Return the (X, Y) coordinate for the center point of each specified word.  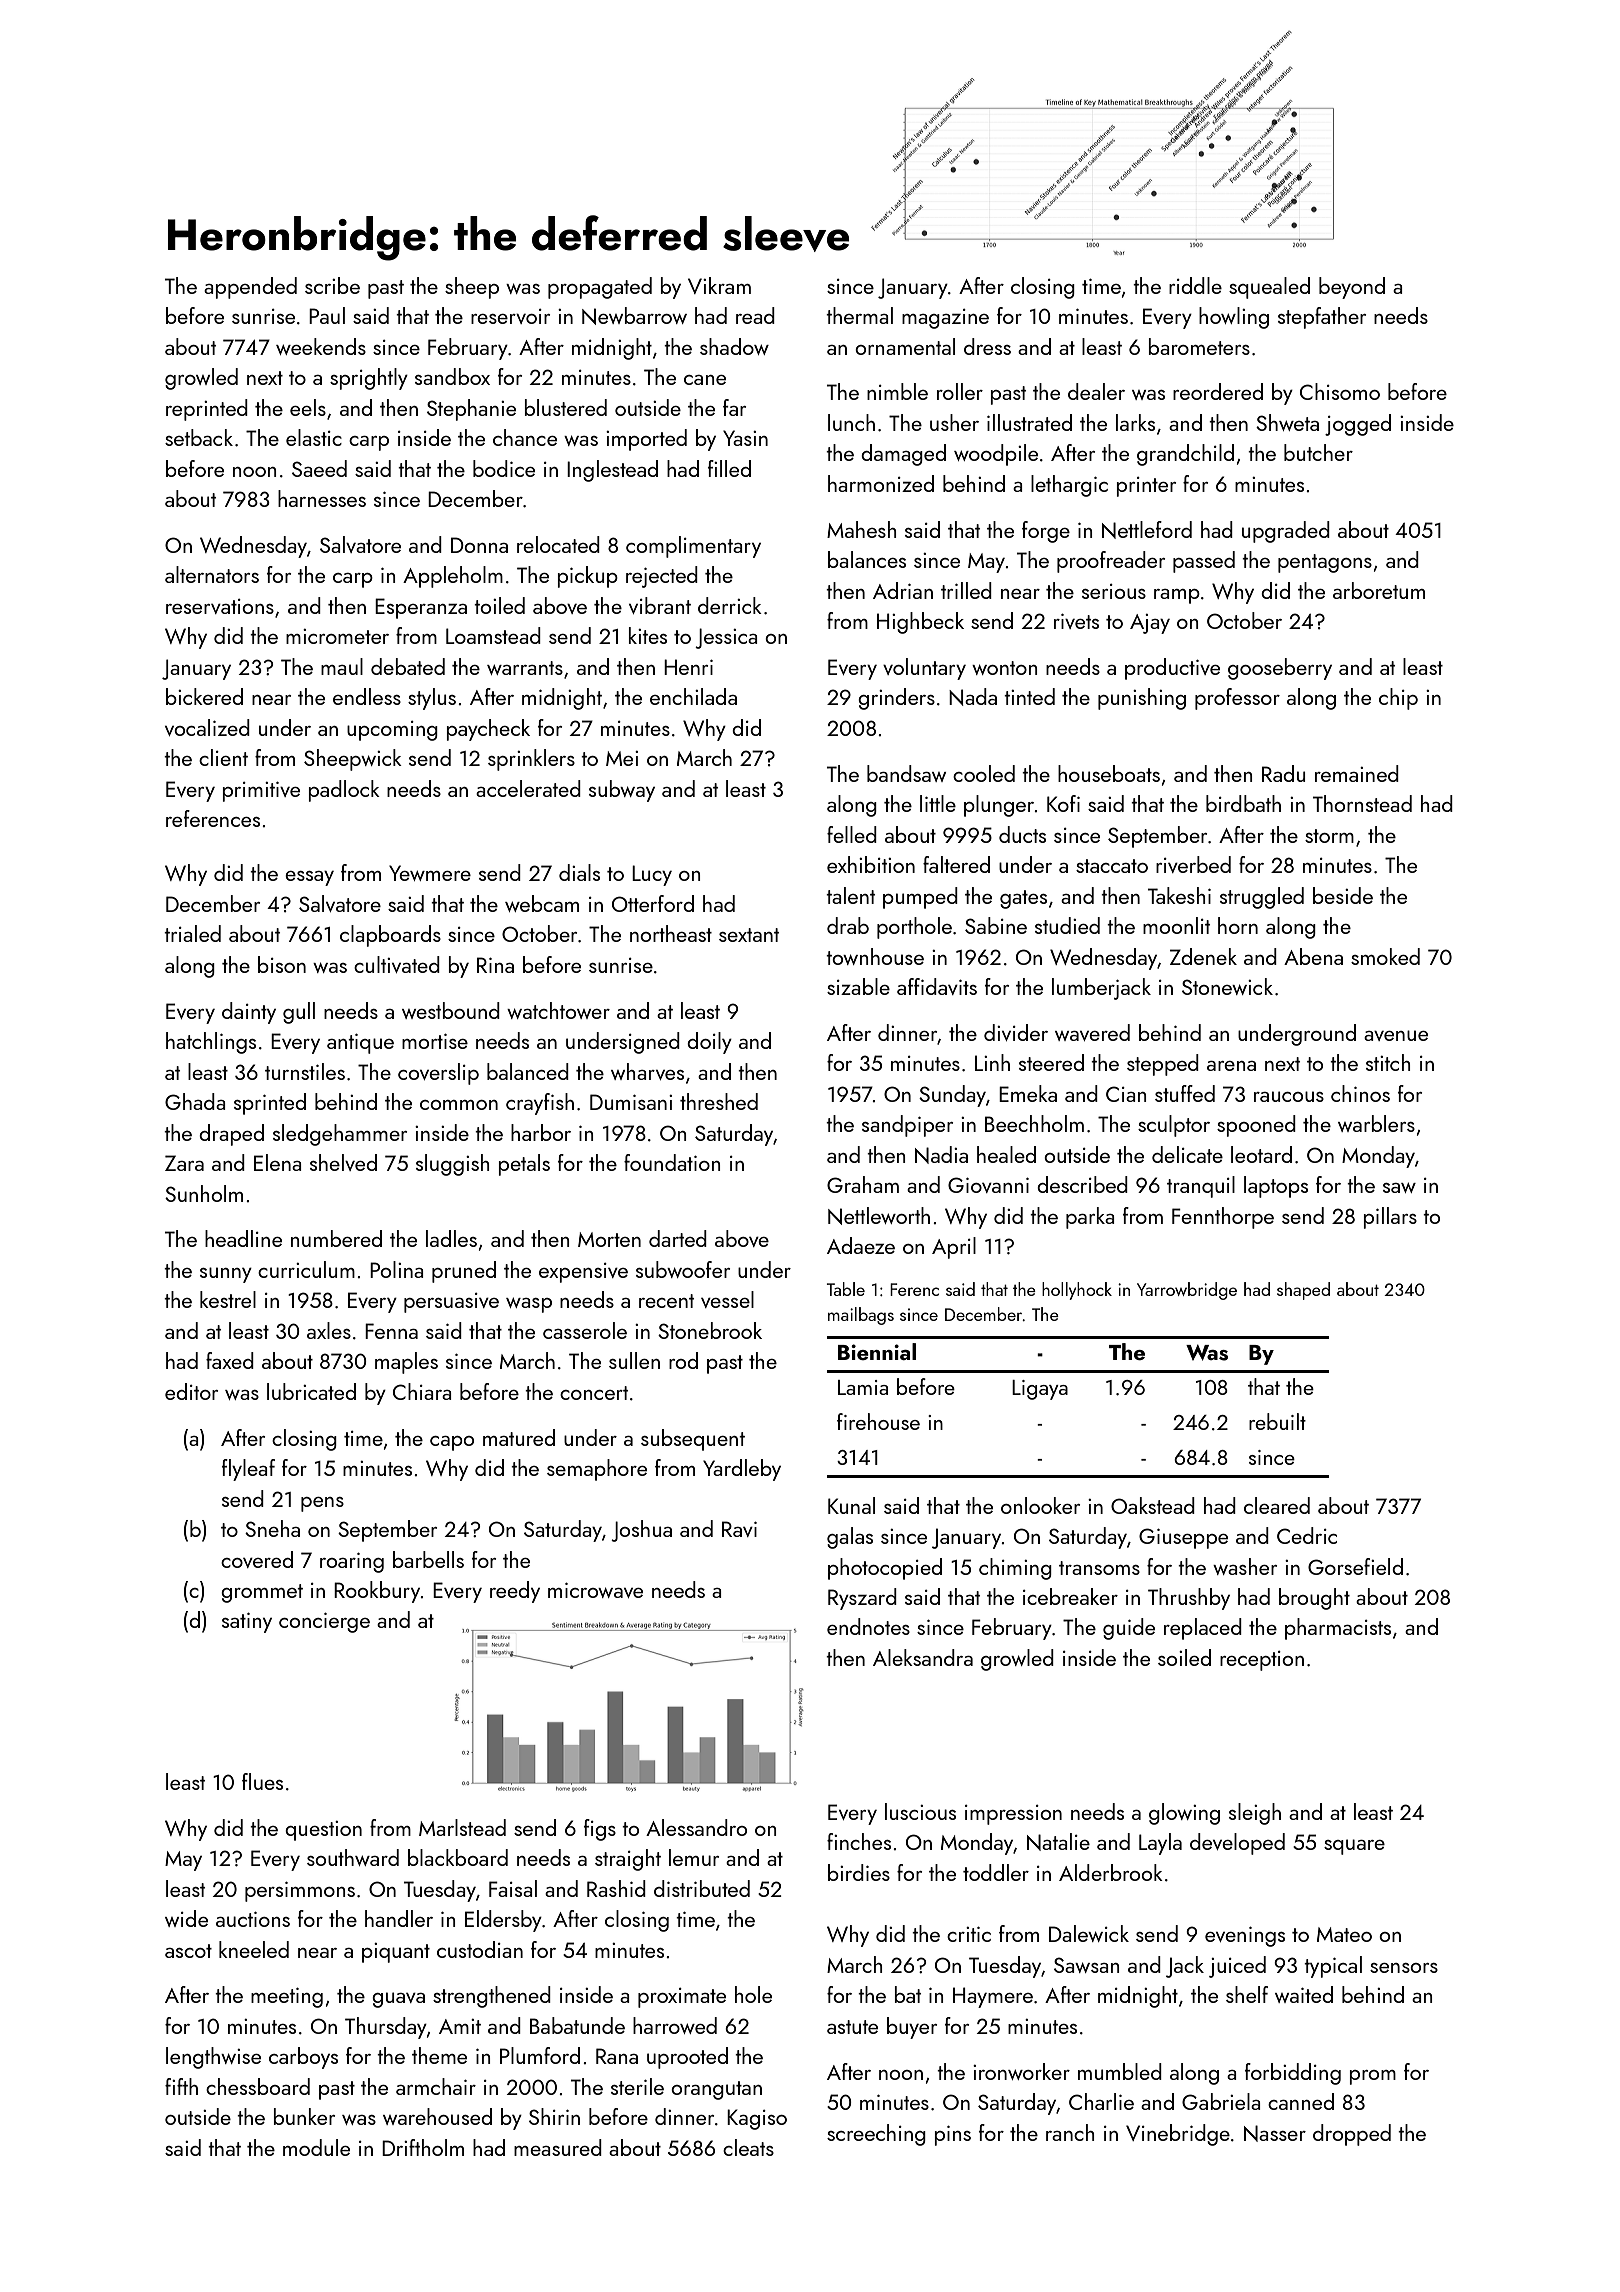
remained (1357, 773)
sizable (858, 986)
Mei (622, 758)
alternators (212, 574)
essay (309, 878)
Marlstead (462, 1827)
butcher (1318, 452)
